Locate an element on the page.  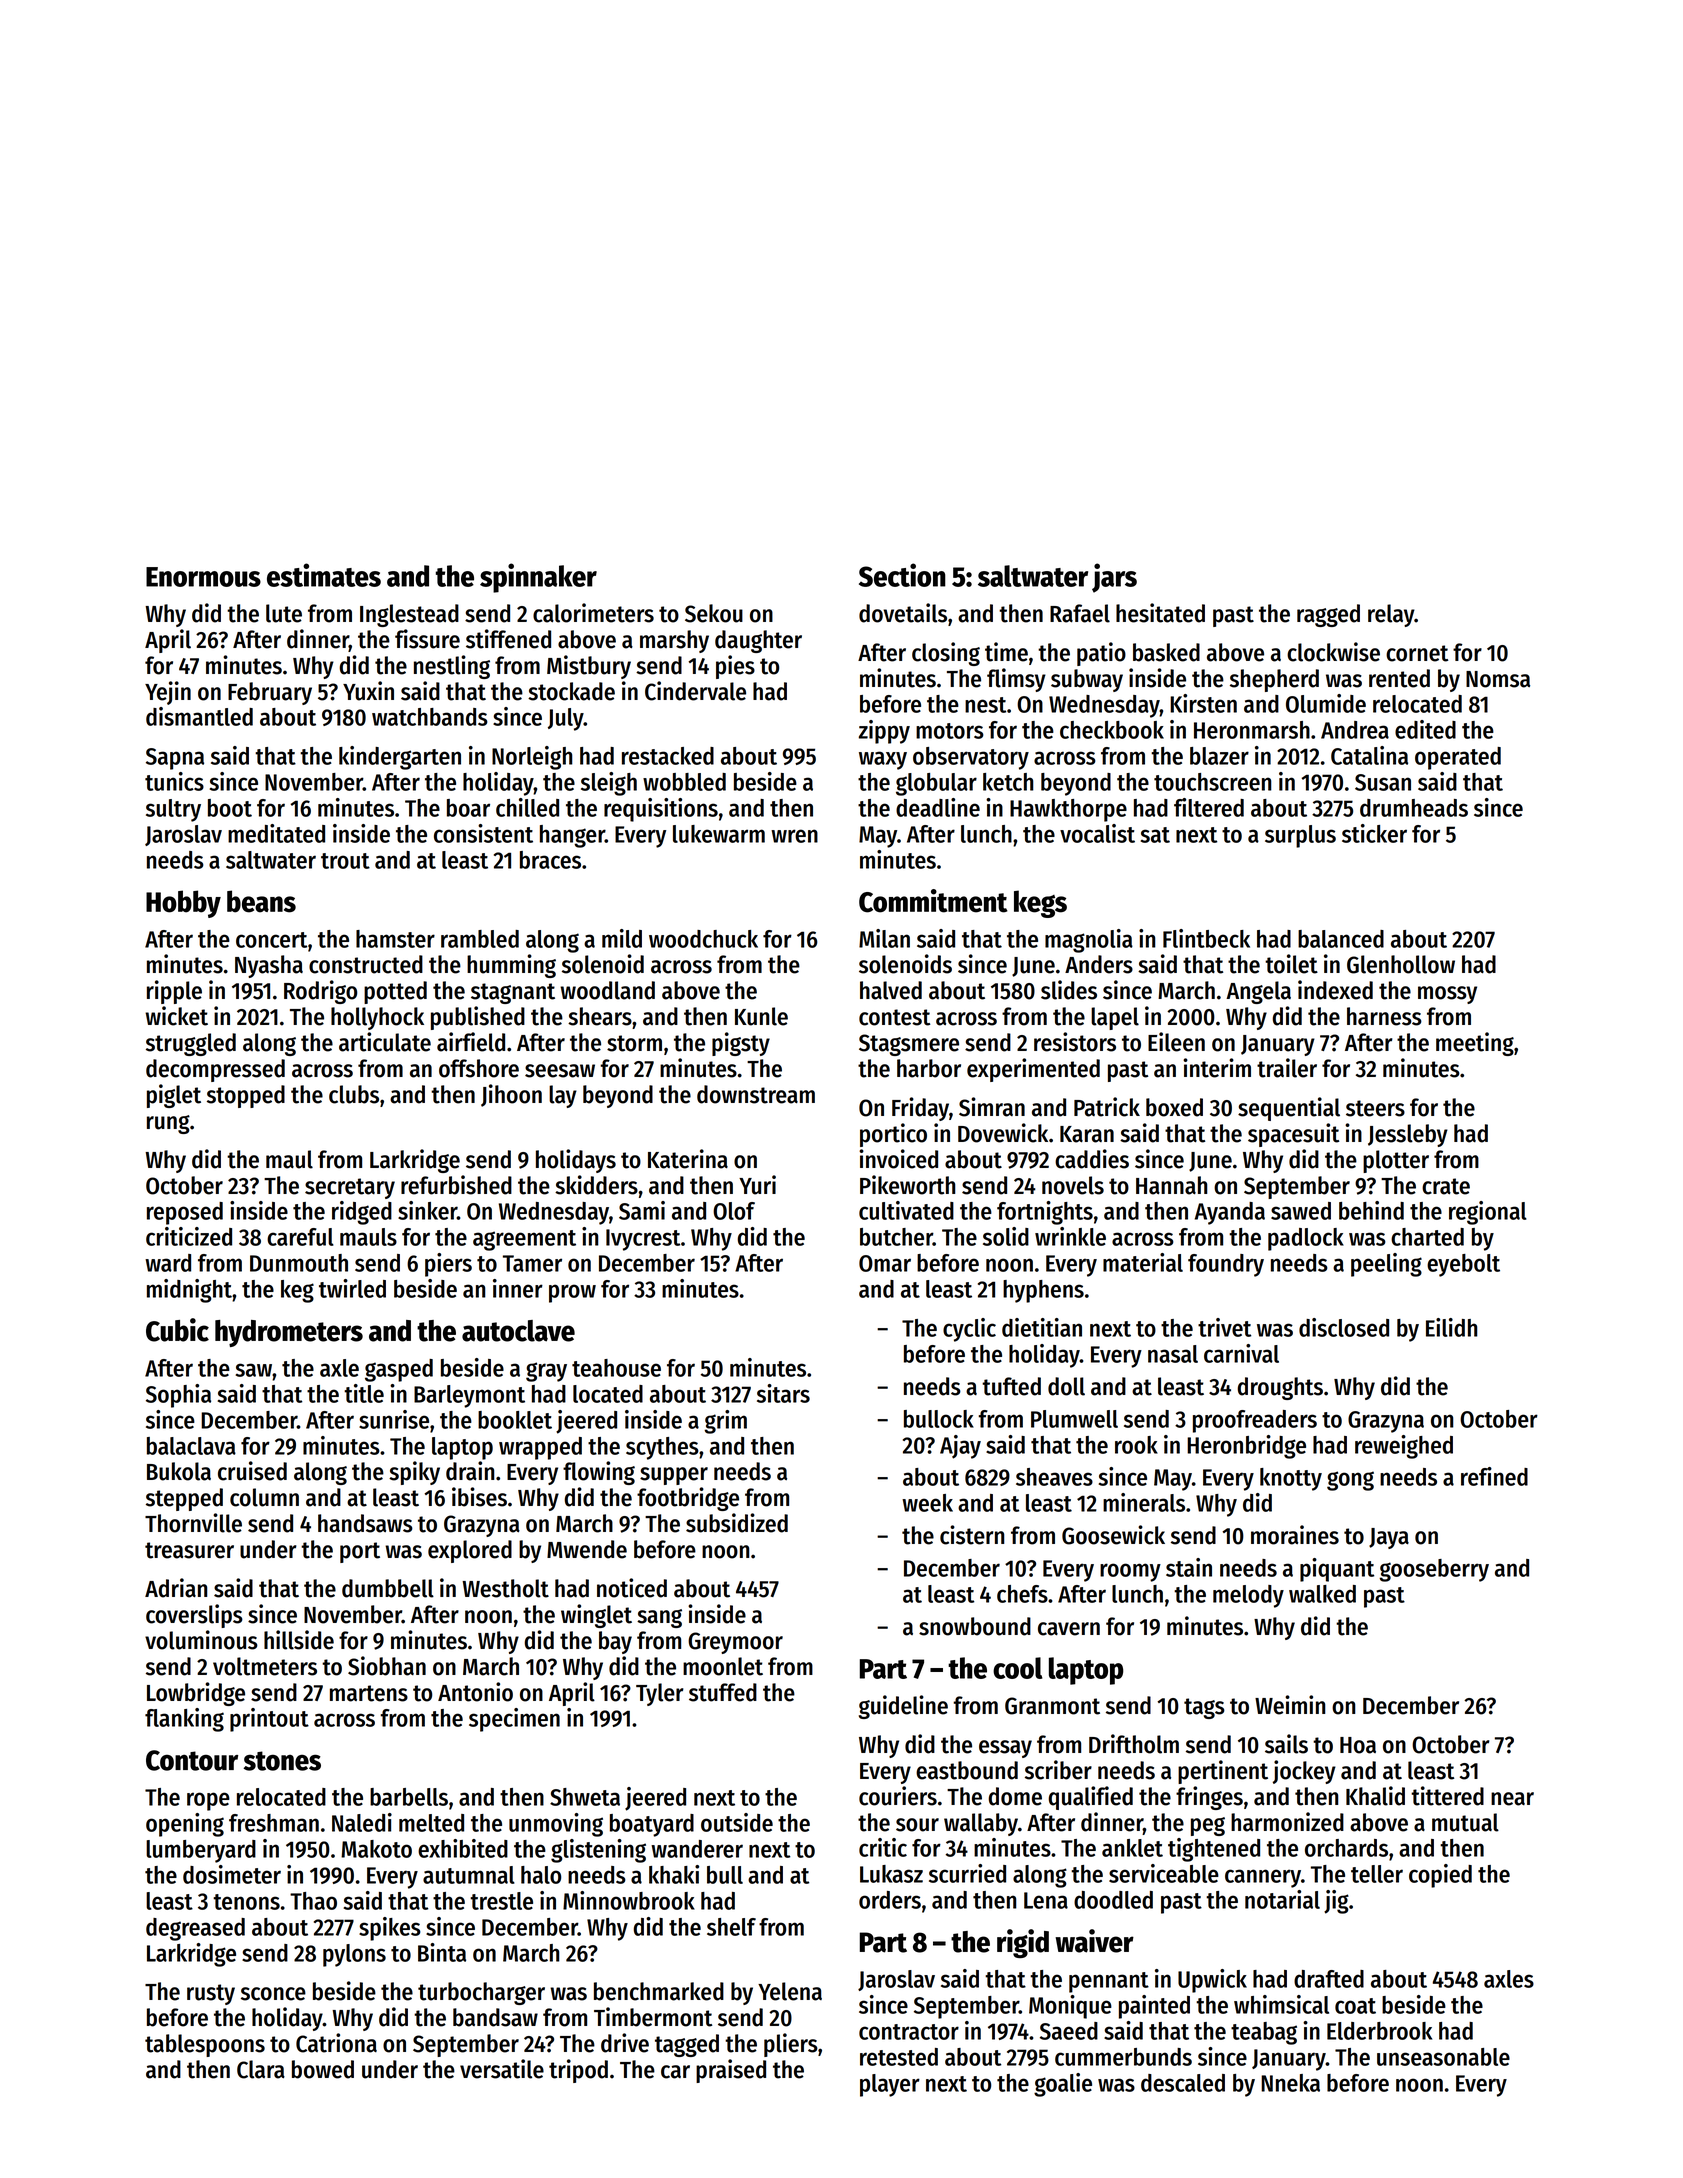
rusty is located at coordinates (211, 1994).
